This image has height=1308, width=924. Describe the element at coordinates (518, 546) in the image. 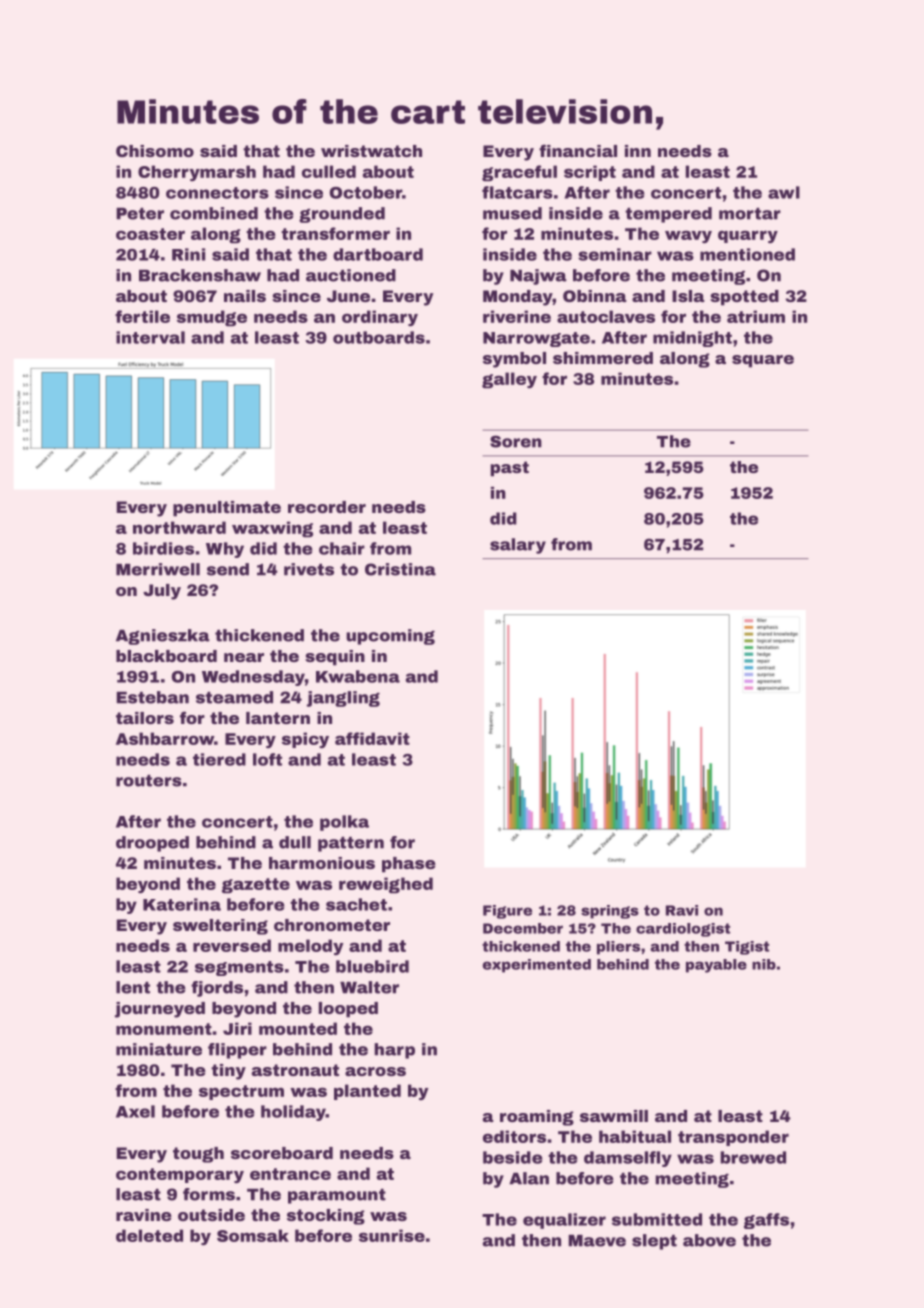

I see `salary` at that location.
